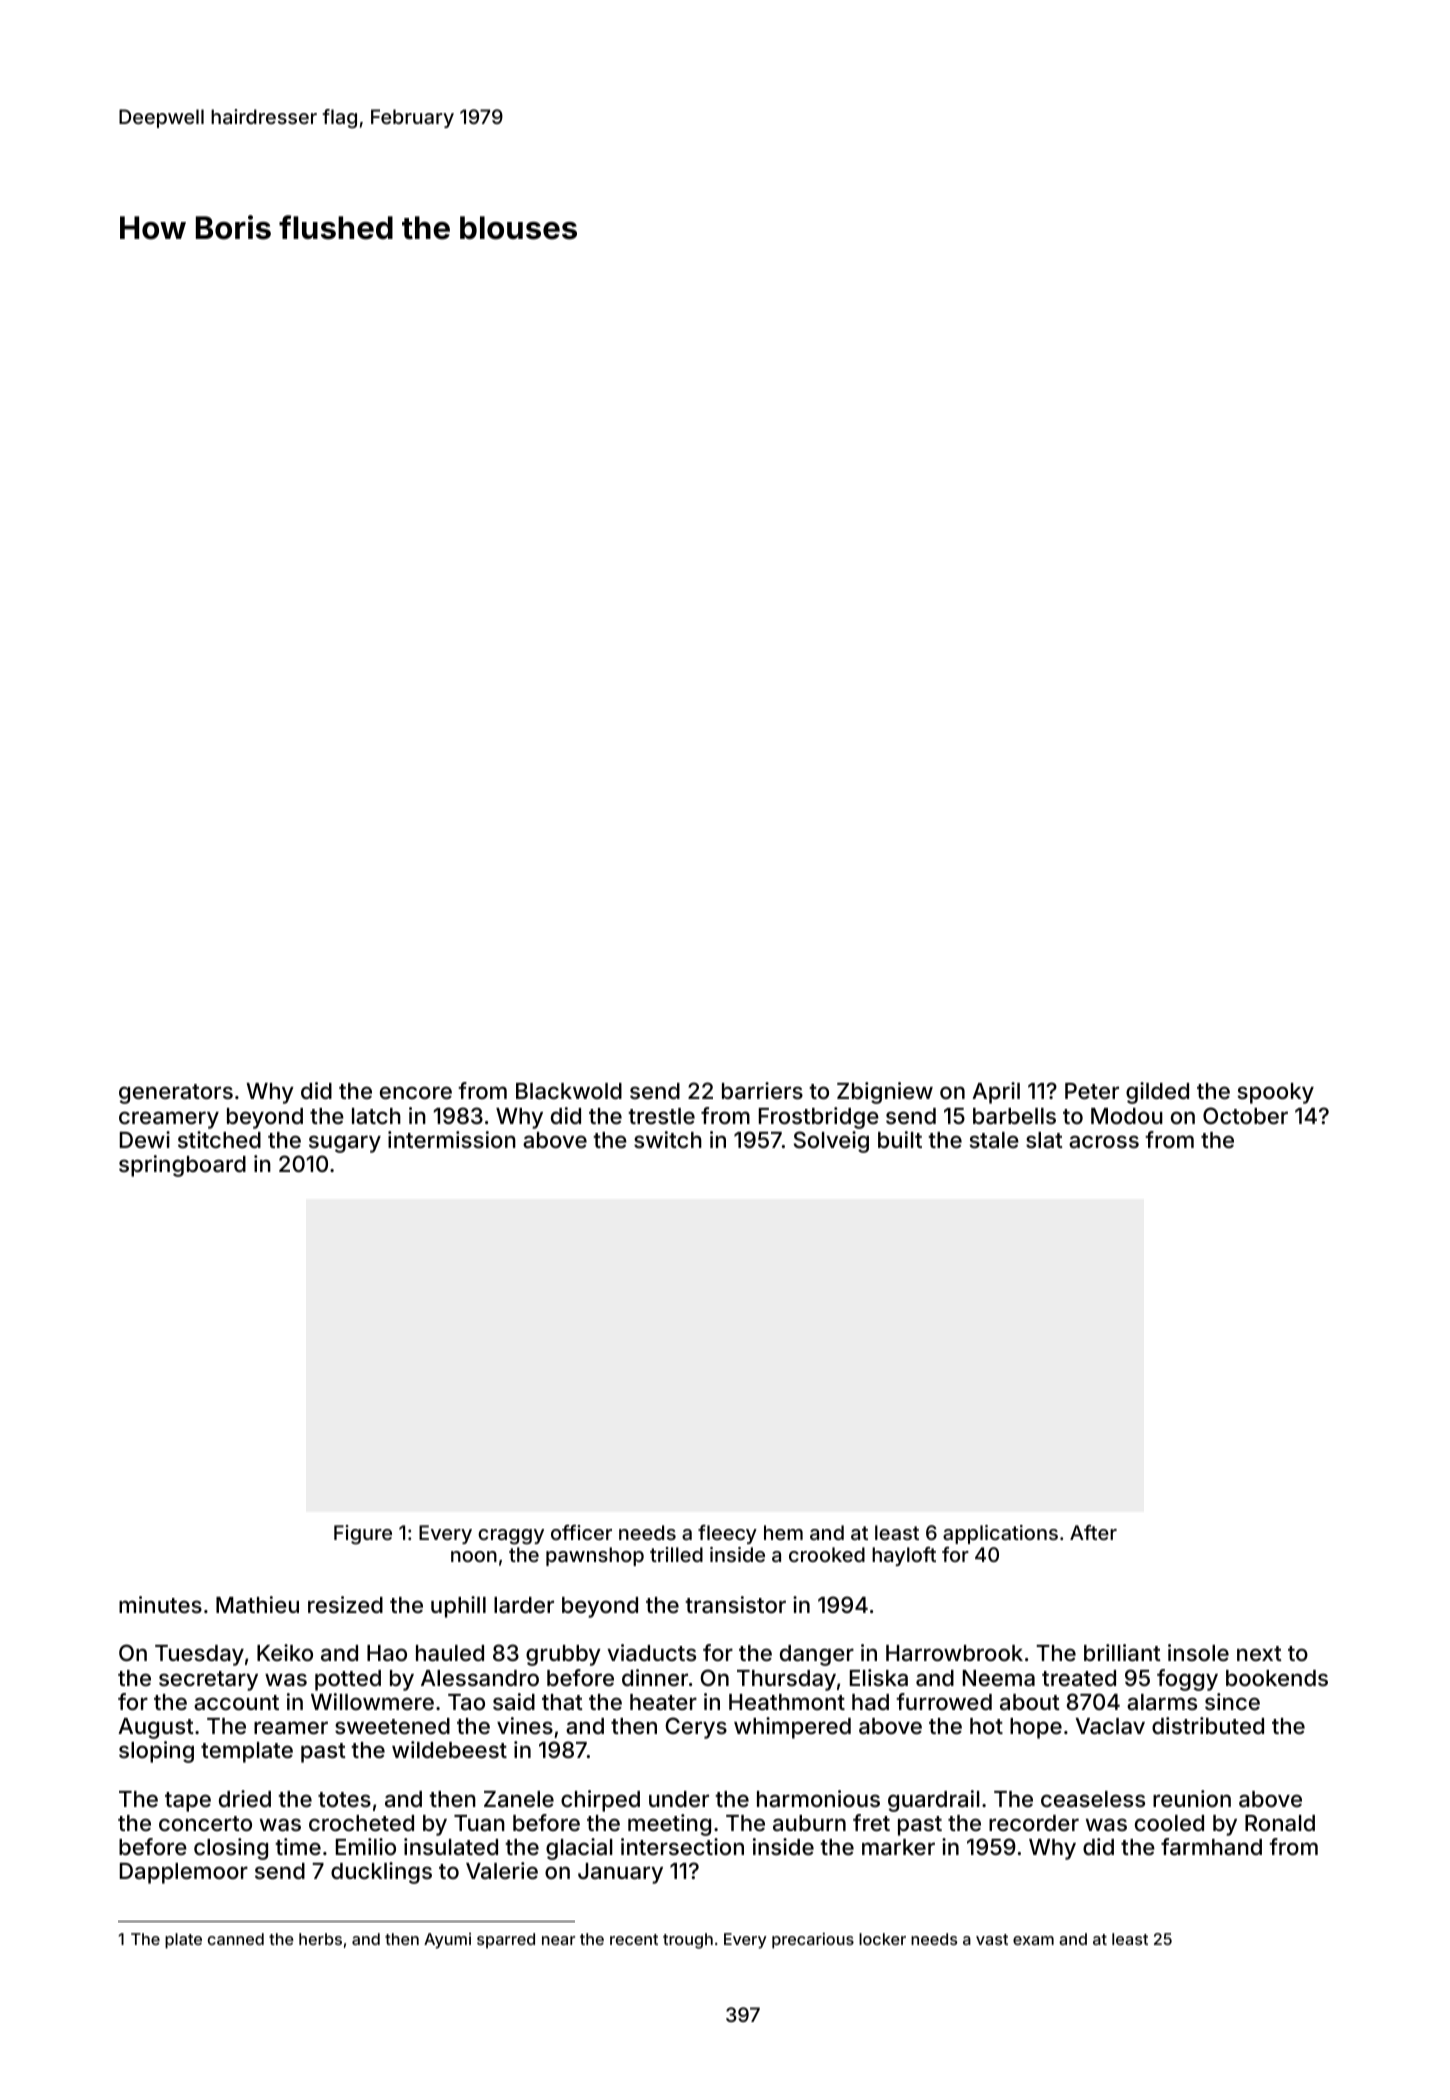 This image has height=2100, width=1450. What do you see at coordinates (668, 1139) in the image?
I see `switch` at bounding box center [668, 1139].
